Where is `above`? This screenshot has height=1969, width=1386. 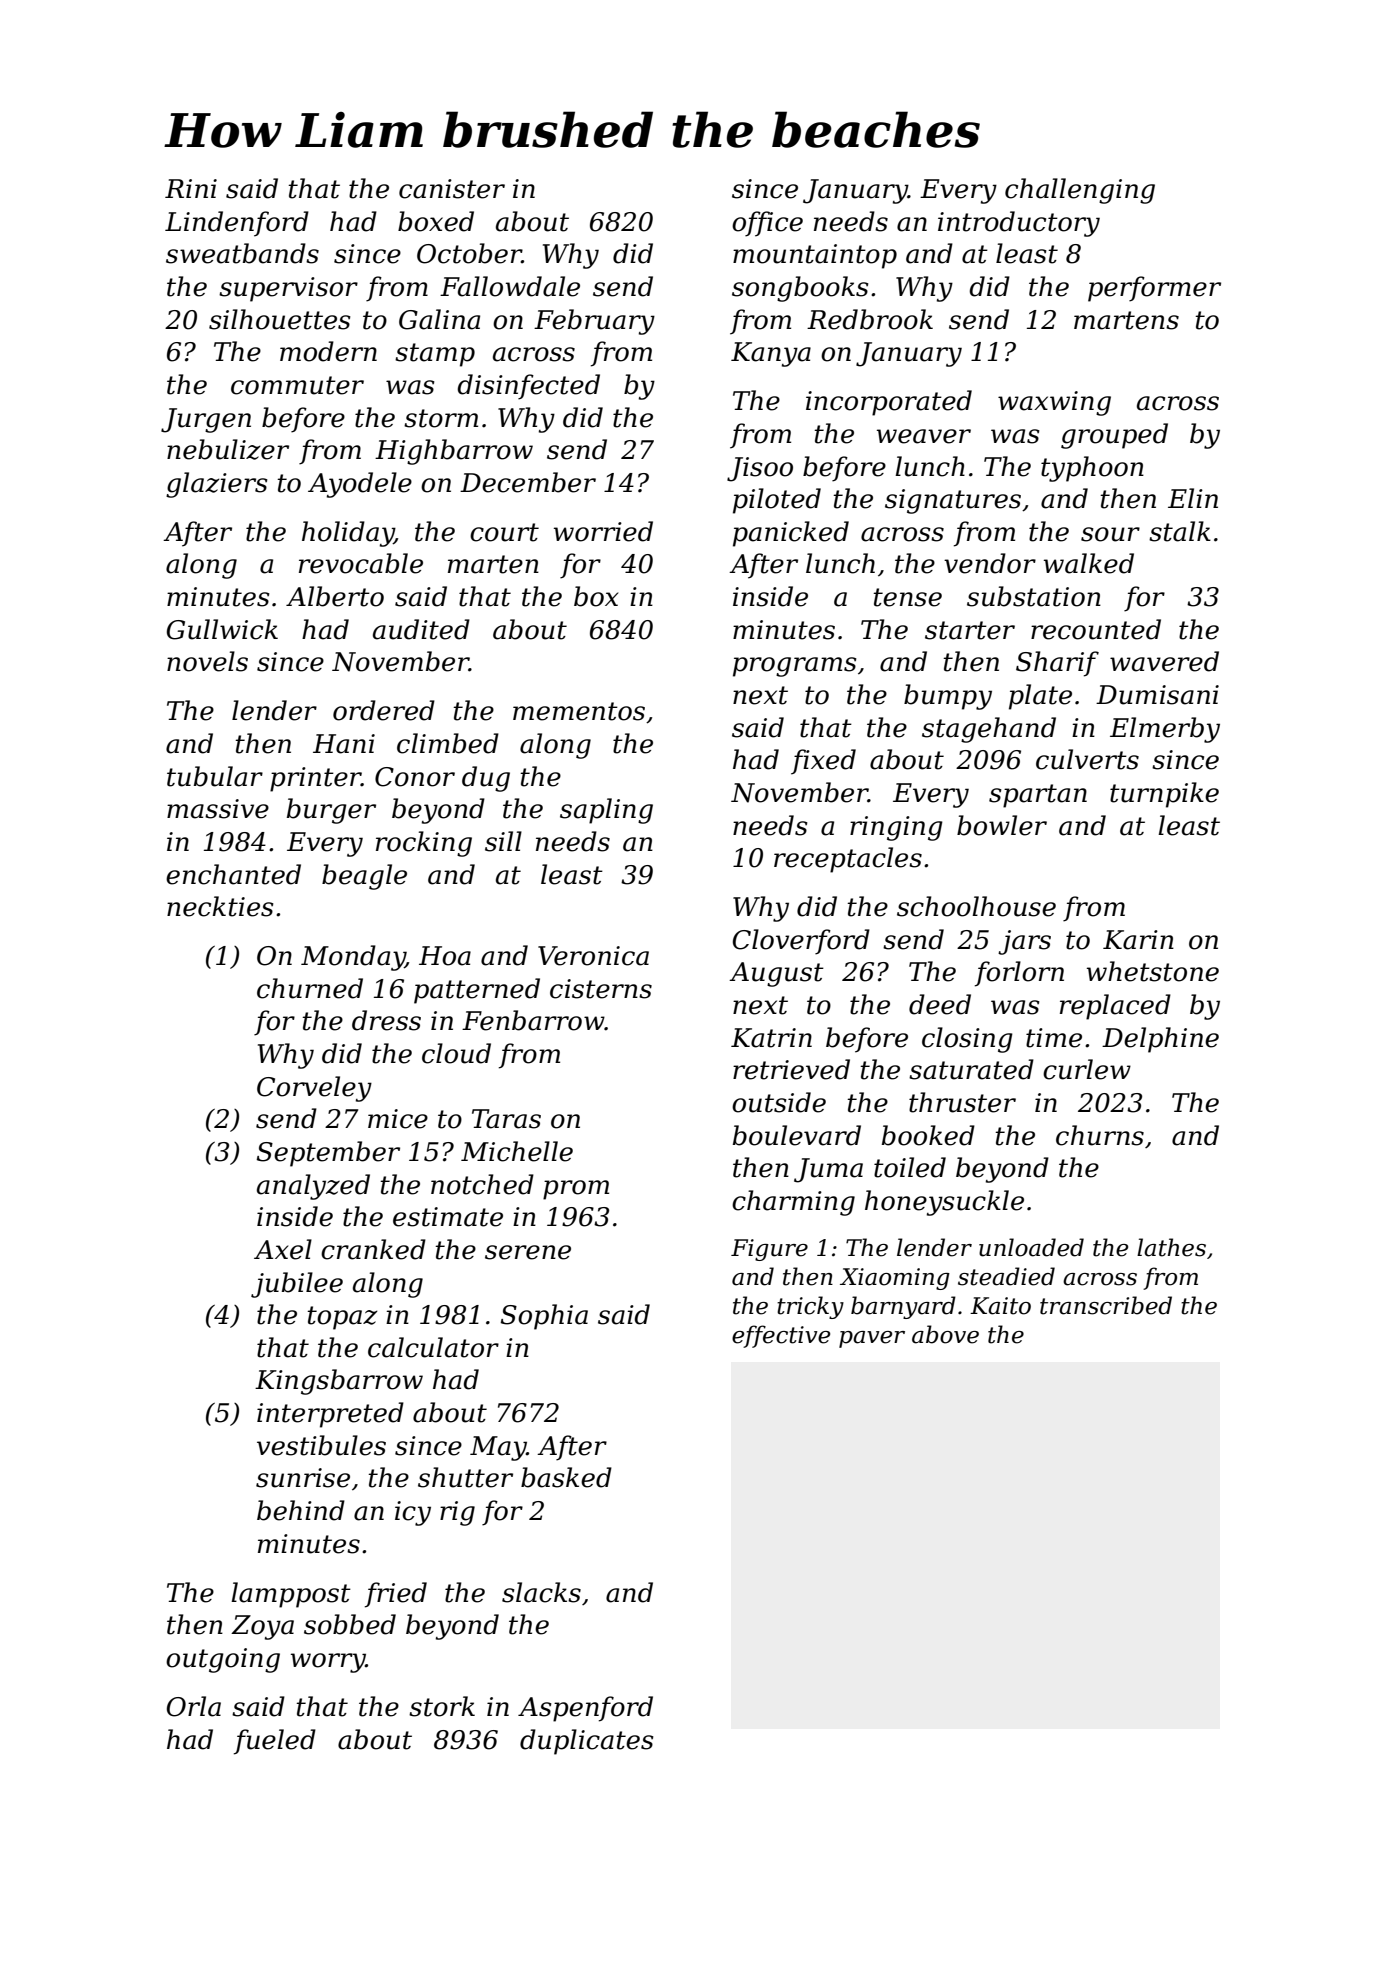 above is located at coordinates (945, 1334).
